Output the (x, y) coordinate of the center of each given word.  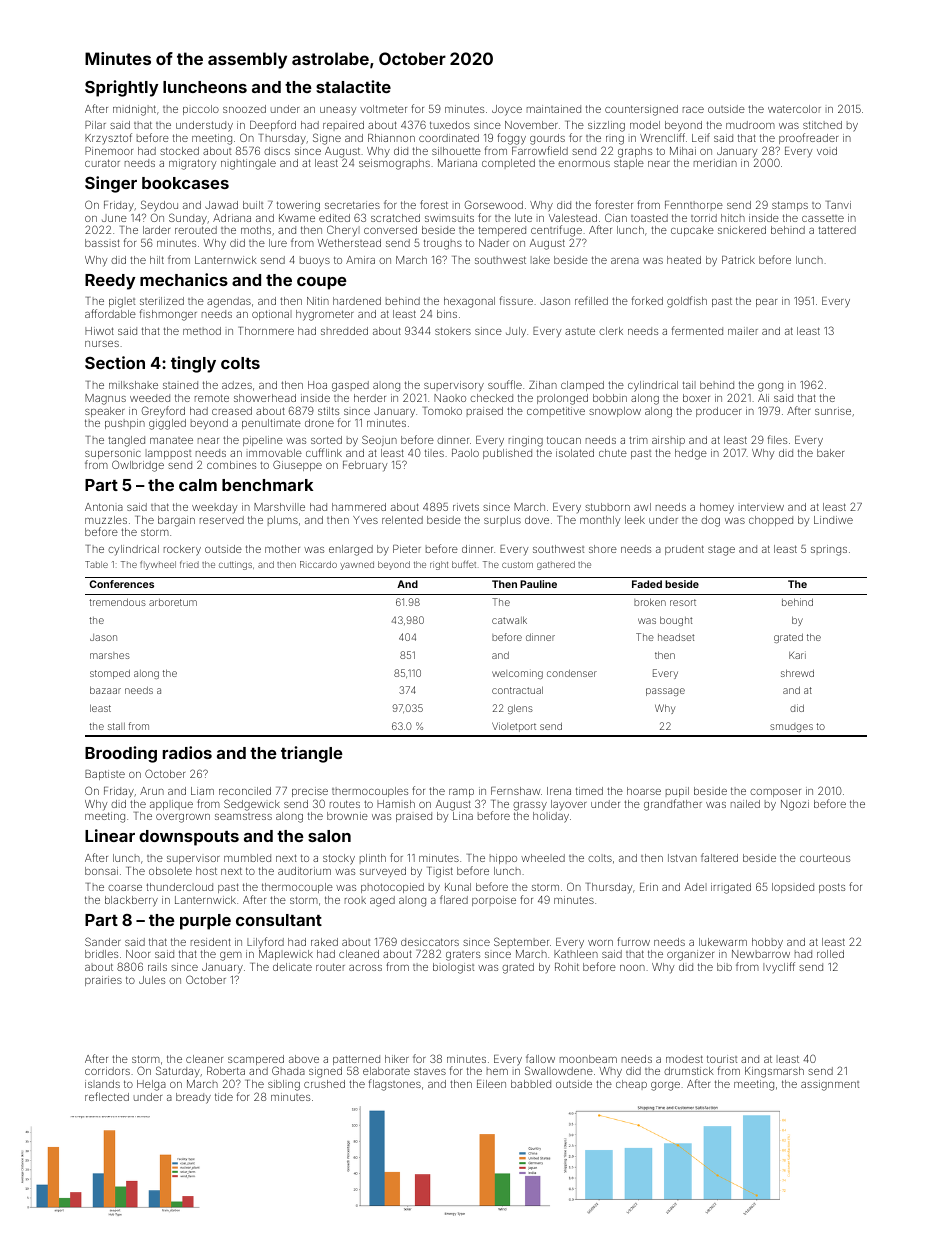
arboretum (173, 602)
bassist (102, 243)
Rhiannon (391, 138)
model (645, 125)
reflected (107, 1096)
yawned (357, 565)
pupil (677, 792)
